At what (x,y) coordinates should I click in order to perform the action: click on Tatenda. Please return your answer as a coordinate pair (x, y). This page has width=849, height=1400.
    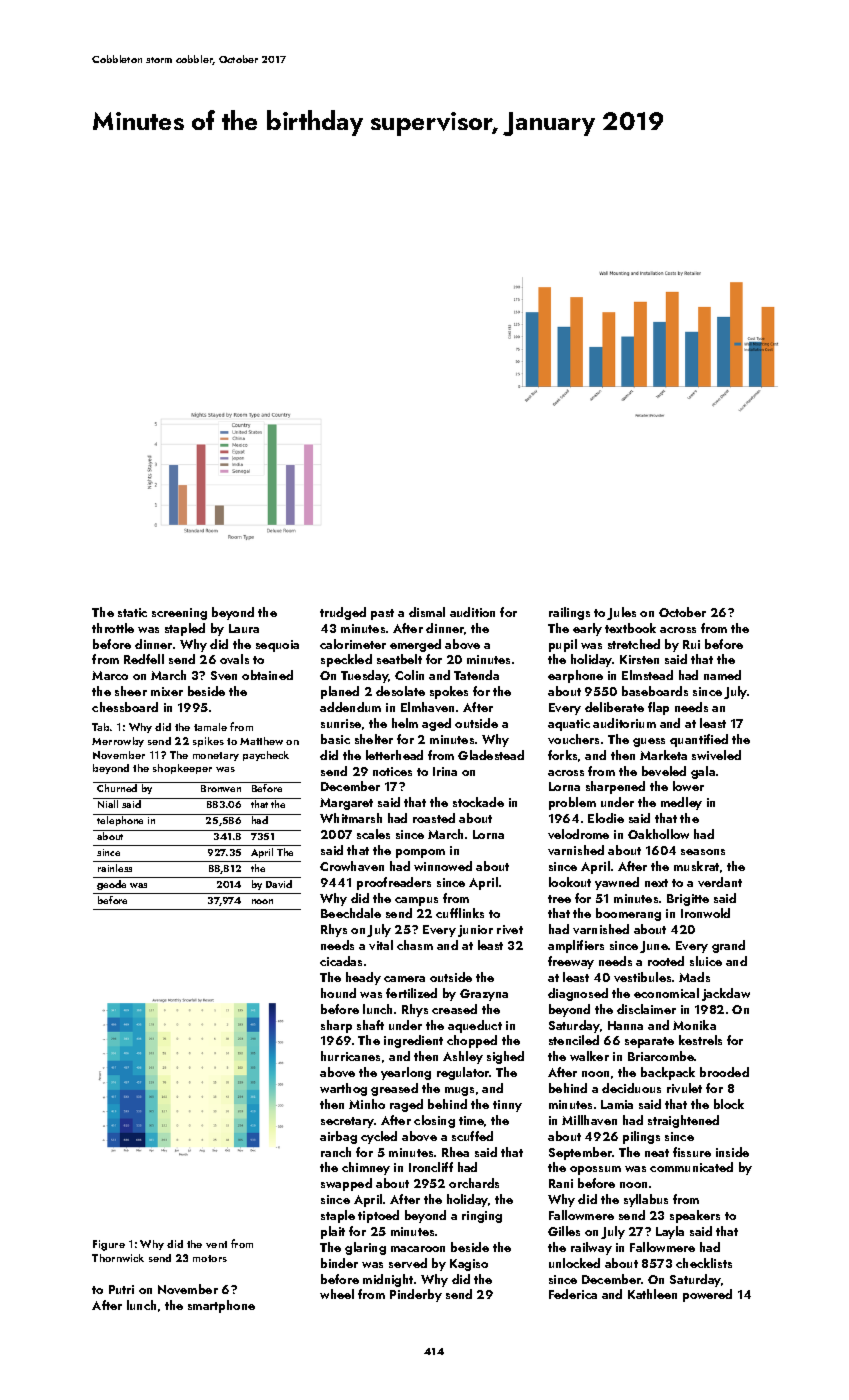
    Looking at the image, I should click on (476, 675).
